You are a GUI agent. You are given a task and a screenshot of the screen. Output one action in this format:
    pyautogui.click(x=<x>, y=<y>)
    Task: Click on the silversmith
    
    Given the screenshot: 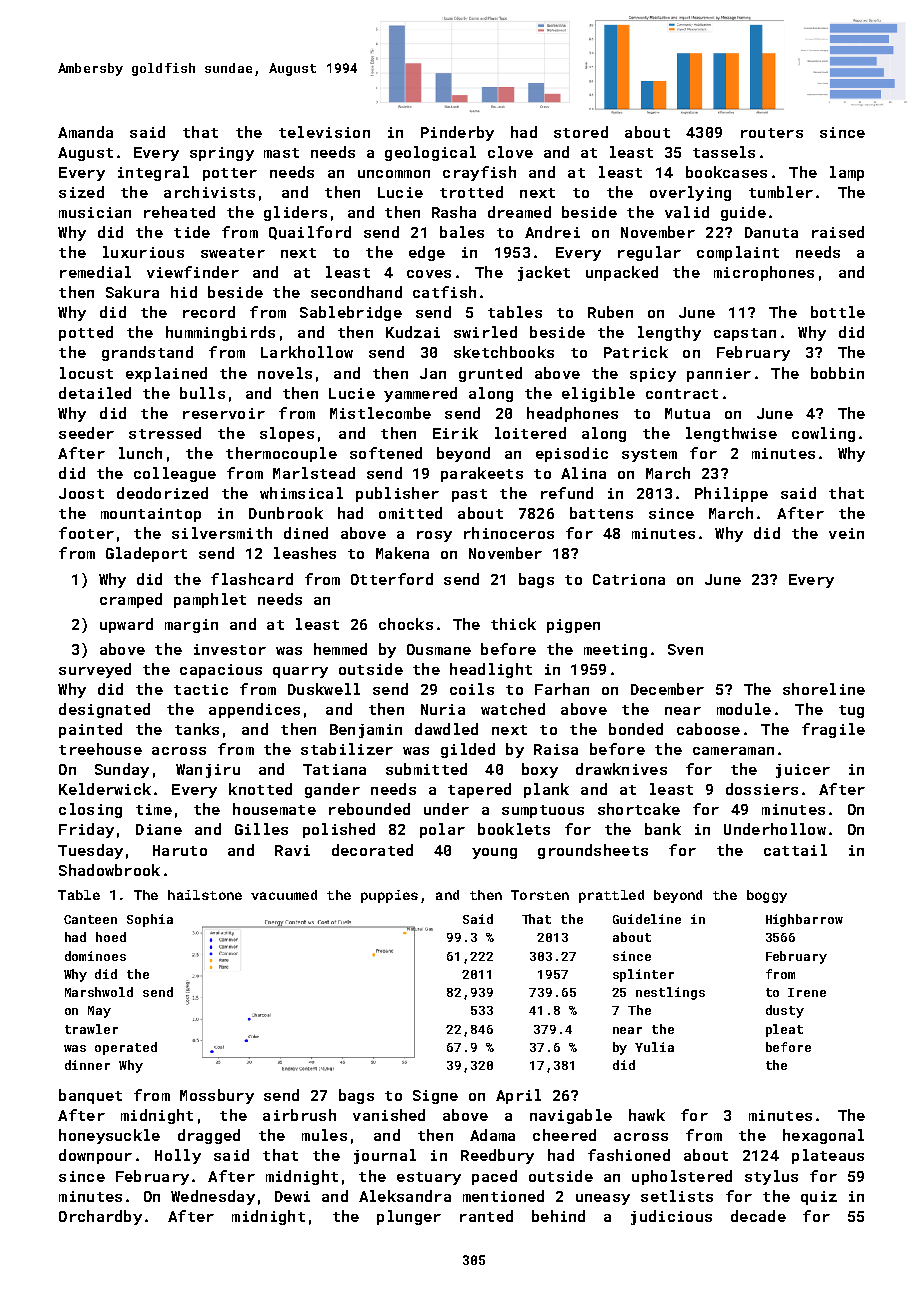 What is the action you would take?
    pyautogui.click(x=222, y=533)
